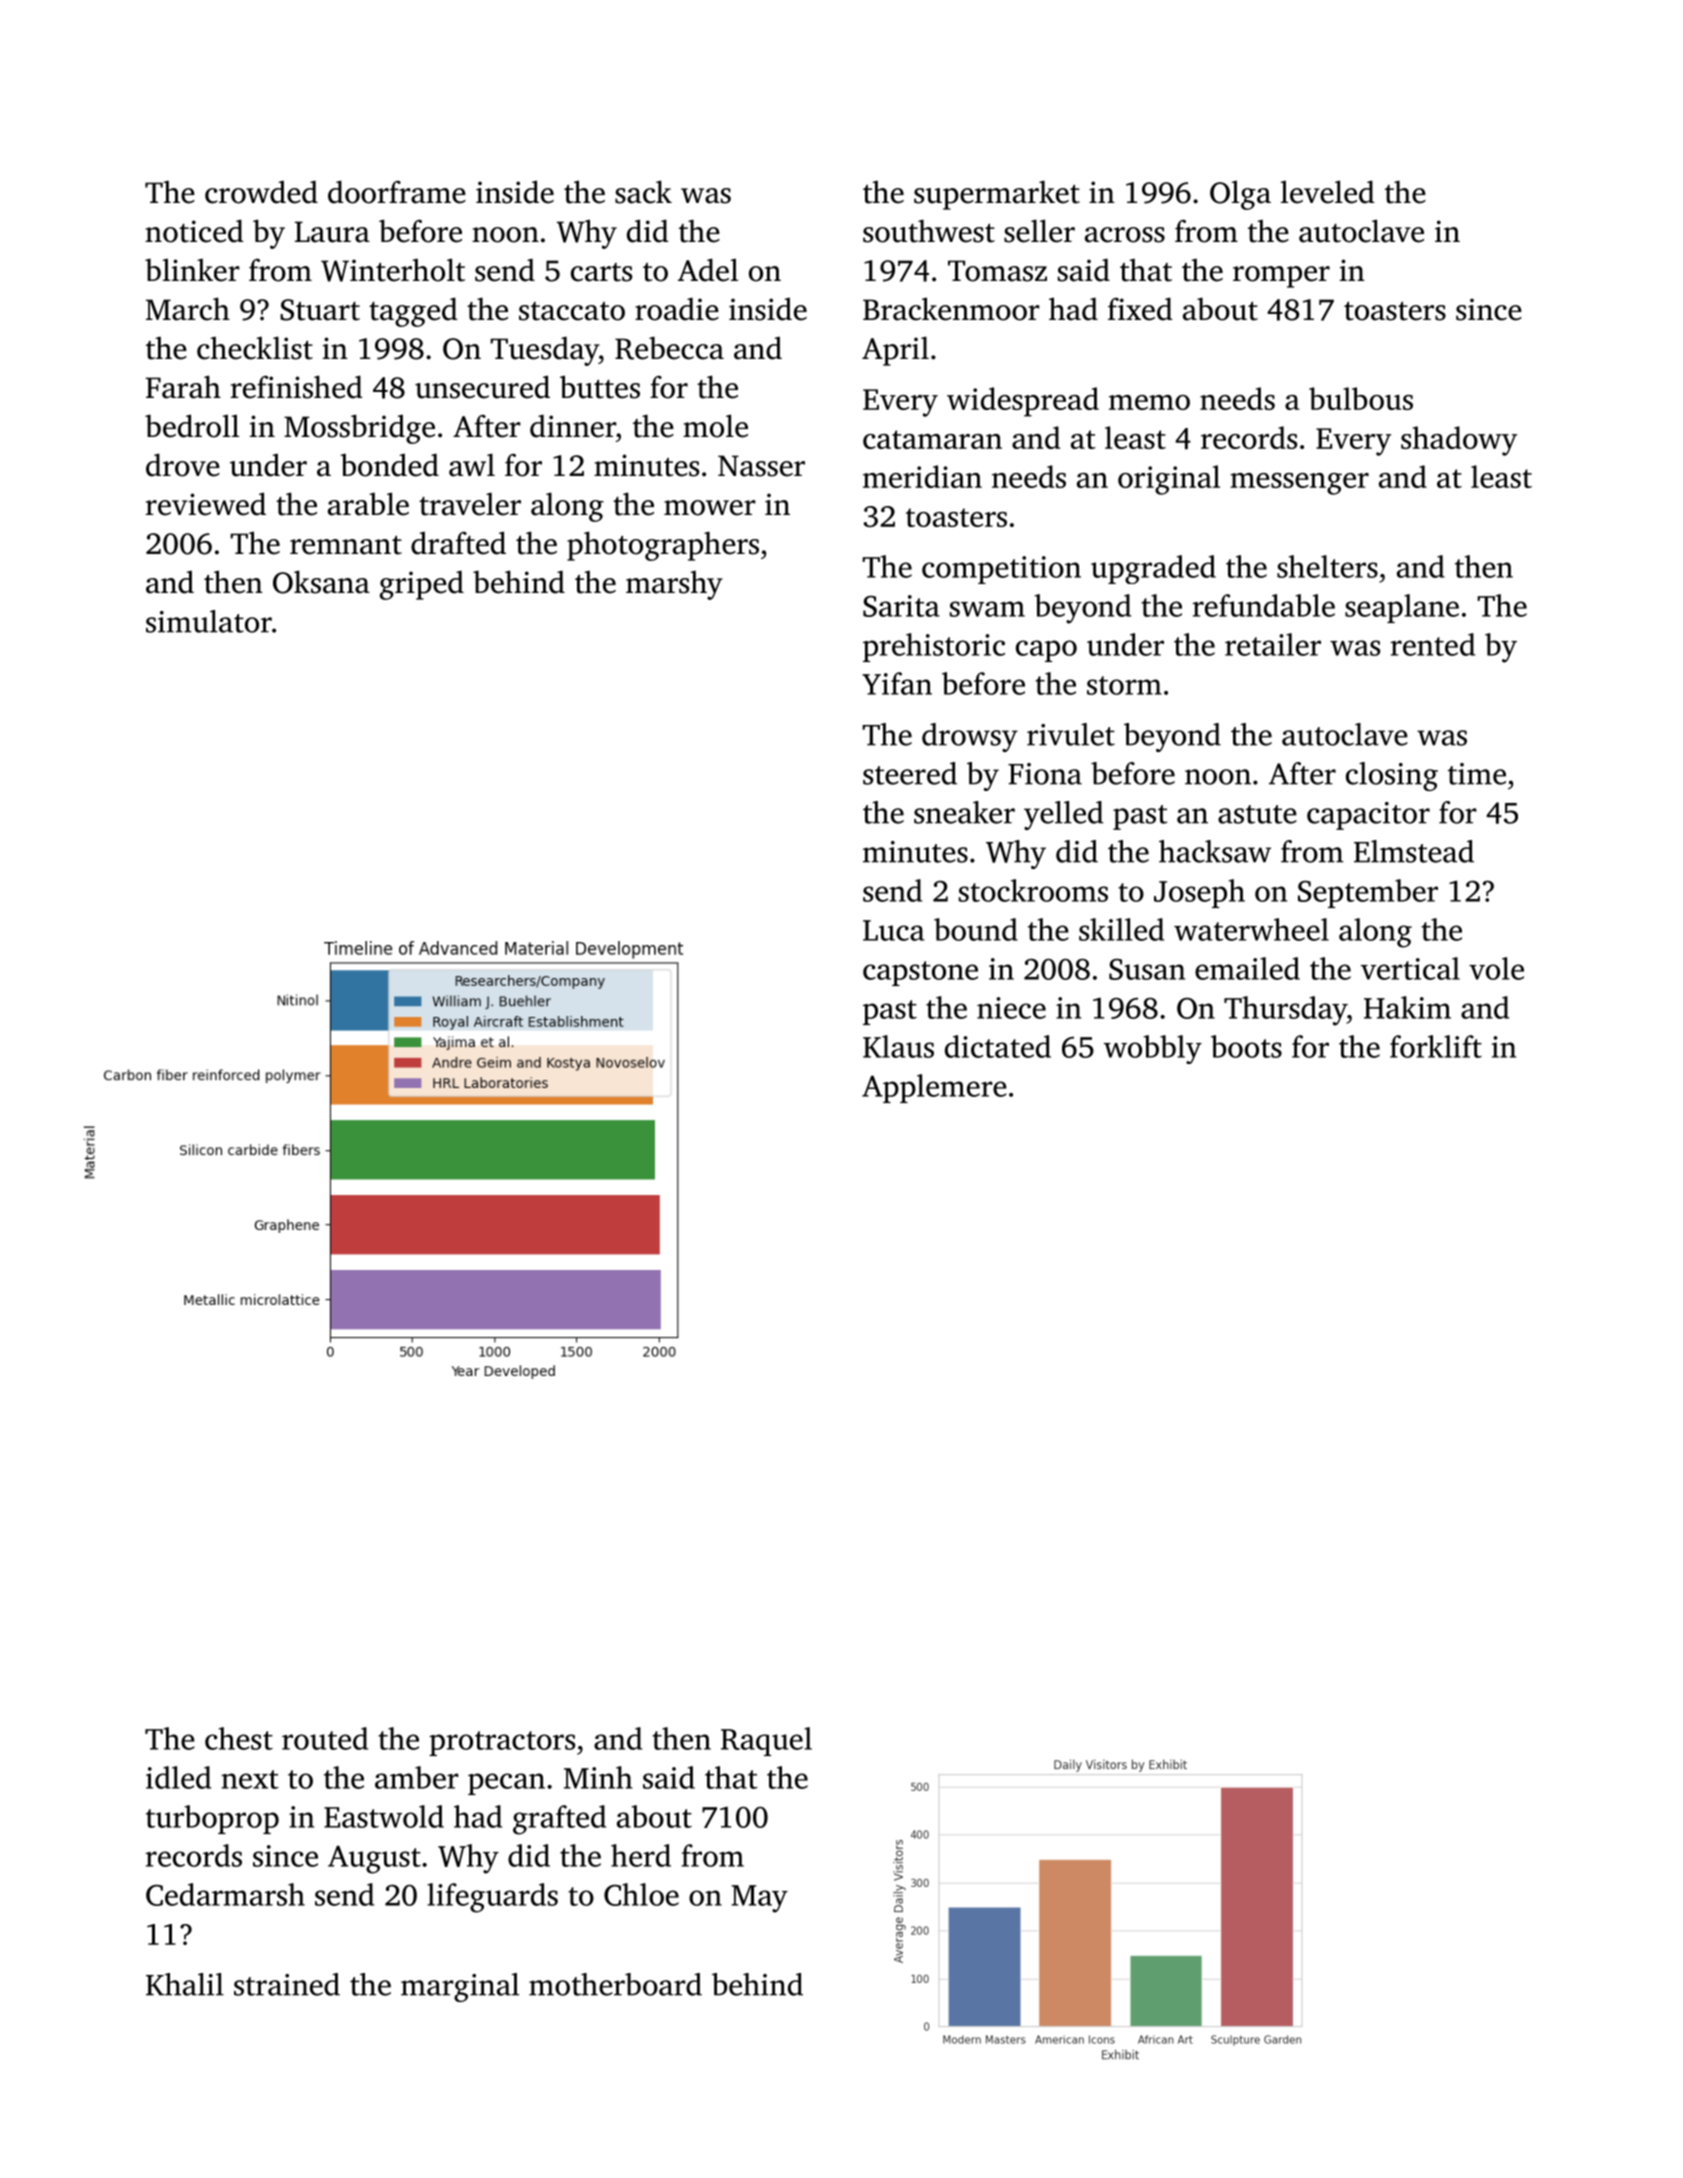 This image has height=2178, width=1683. Describe the element at coordinates (502, 1743) in the image. I see `protractors` at that location.
